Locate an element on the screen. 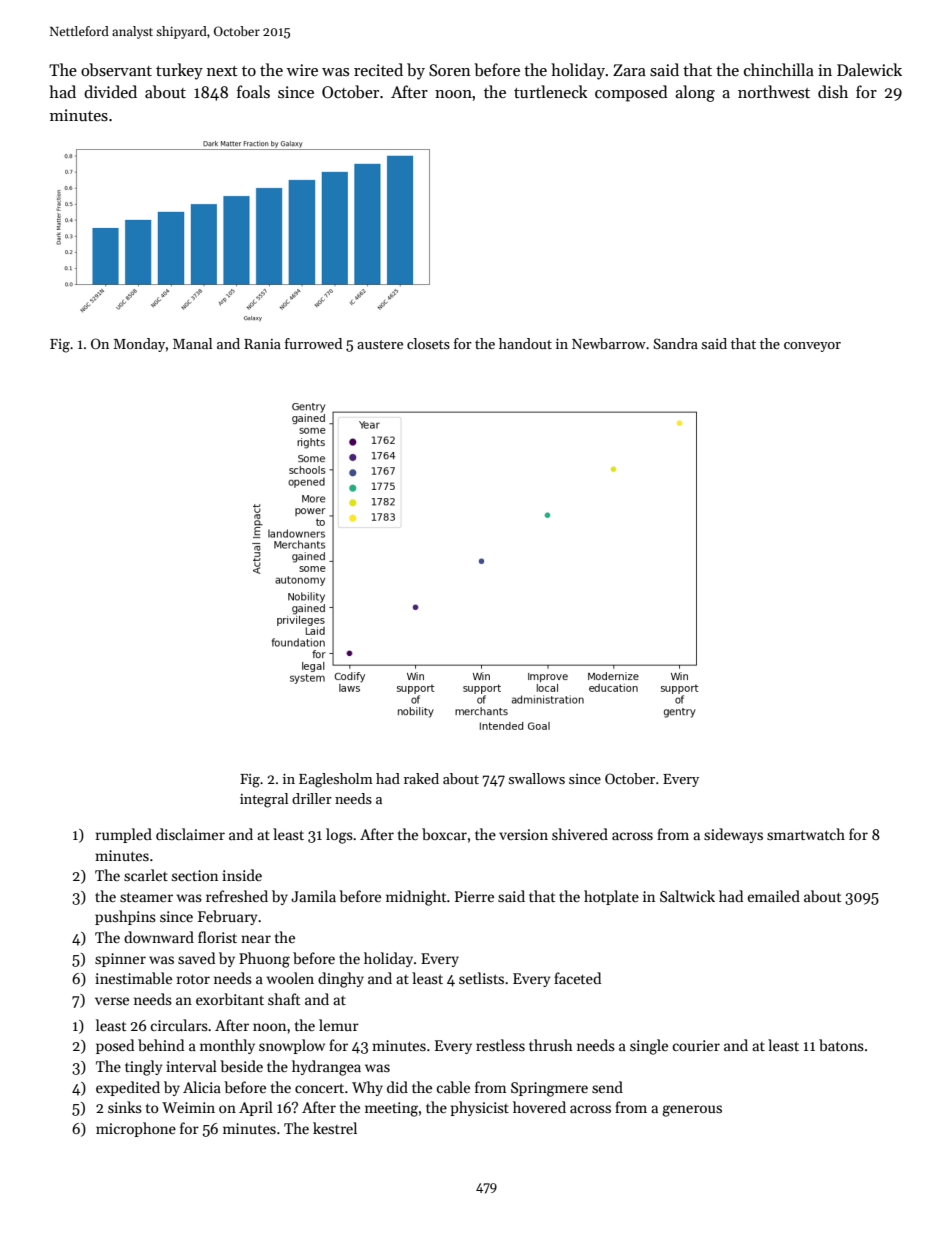 The width and height of the screenshot is (952, 1233). generous is located at coordinates (692, 1111).
